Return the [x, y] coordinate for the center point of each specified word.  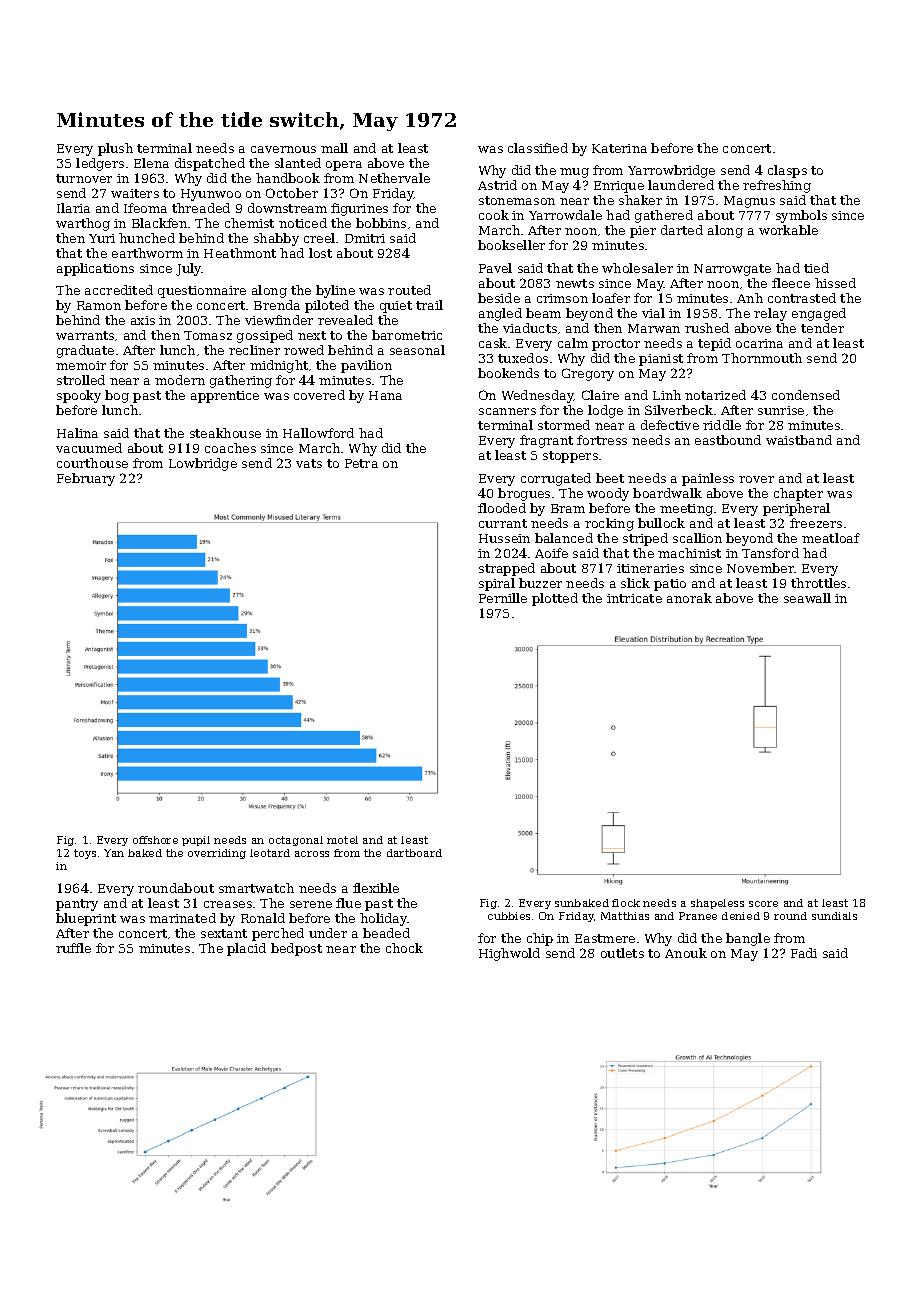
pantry [77, 905]
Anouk [686, 953]
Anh [750, 298]
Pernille [503, 598]
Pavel [495, 268]
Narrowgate [732, 270]
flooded [502, 508]
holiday [383, 919]
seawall [807, 598]
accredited [119, 290]
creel [319, 238]
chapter [798, 494]
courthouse [92, 463]
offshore [155, 840]
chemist [249, 223]
